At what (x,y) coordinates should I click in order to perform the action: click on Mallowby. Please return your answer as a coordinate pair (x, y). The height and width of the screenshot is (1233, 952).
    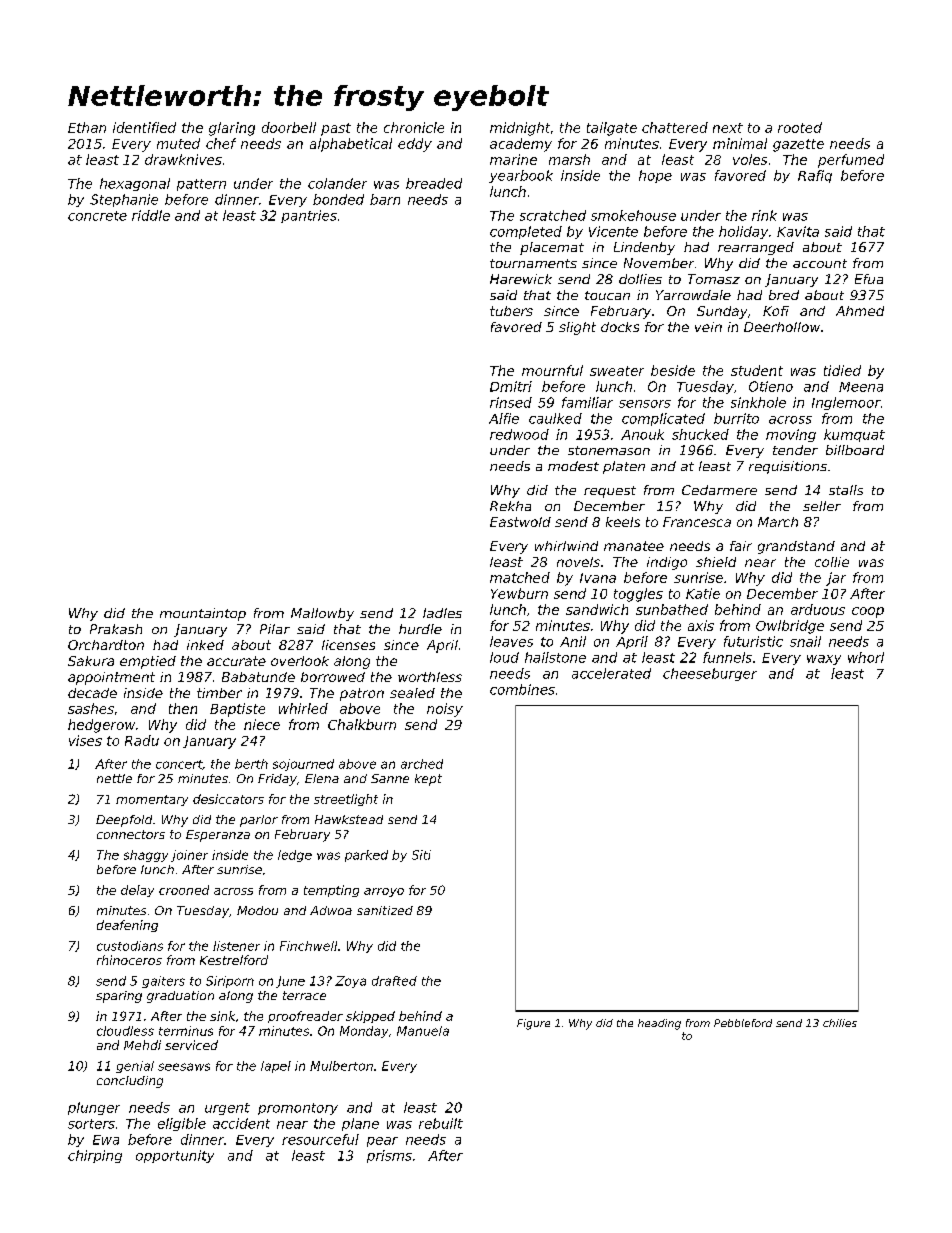
    Looking at the image, I should click on (322, 614).
